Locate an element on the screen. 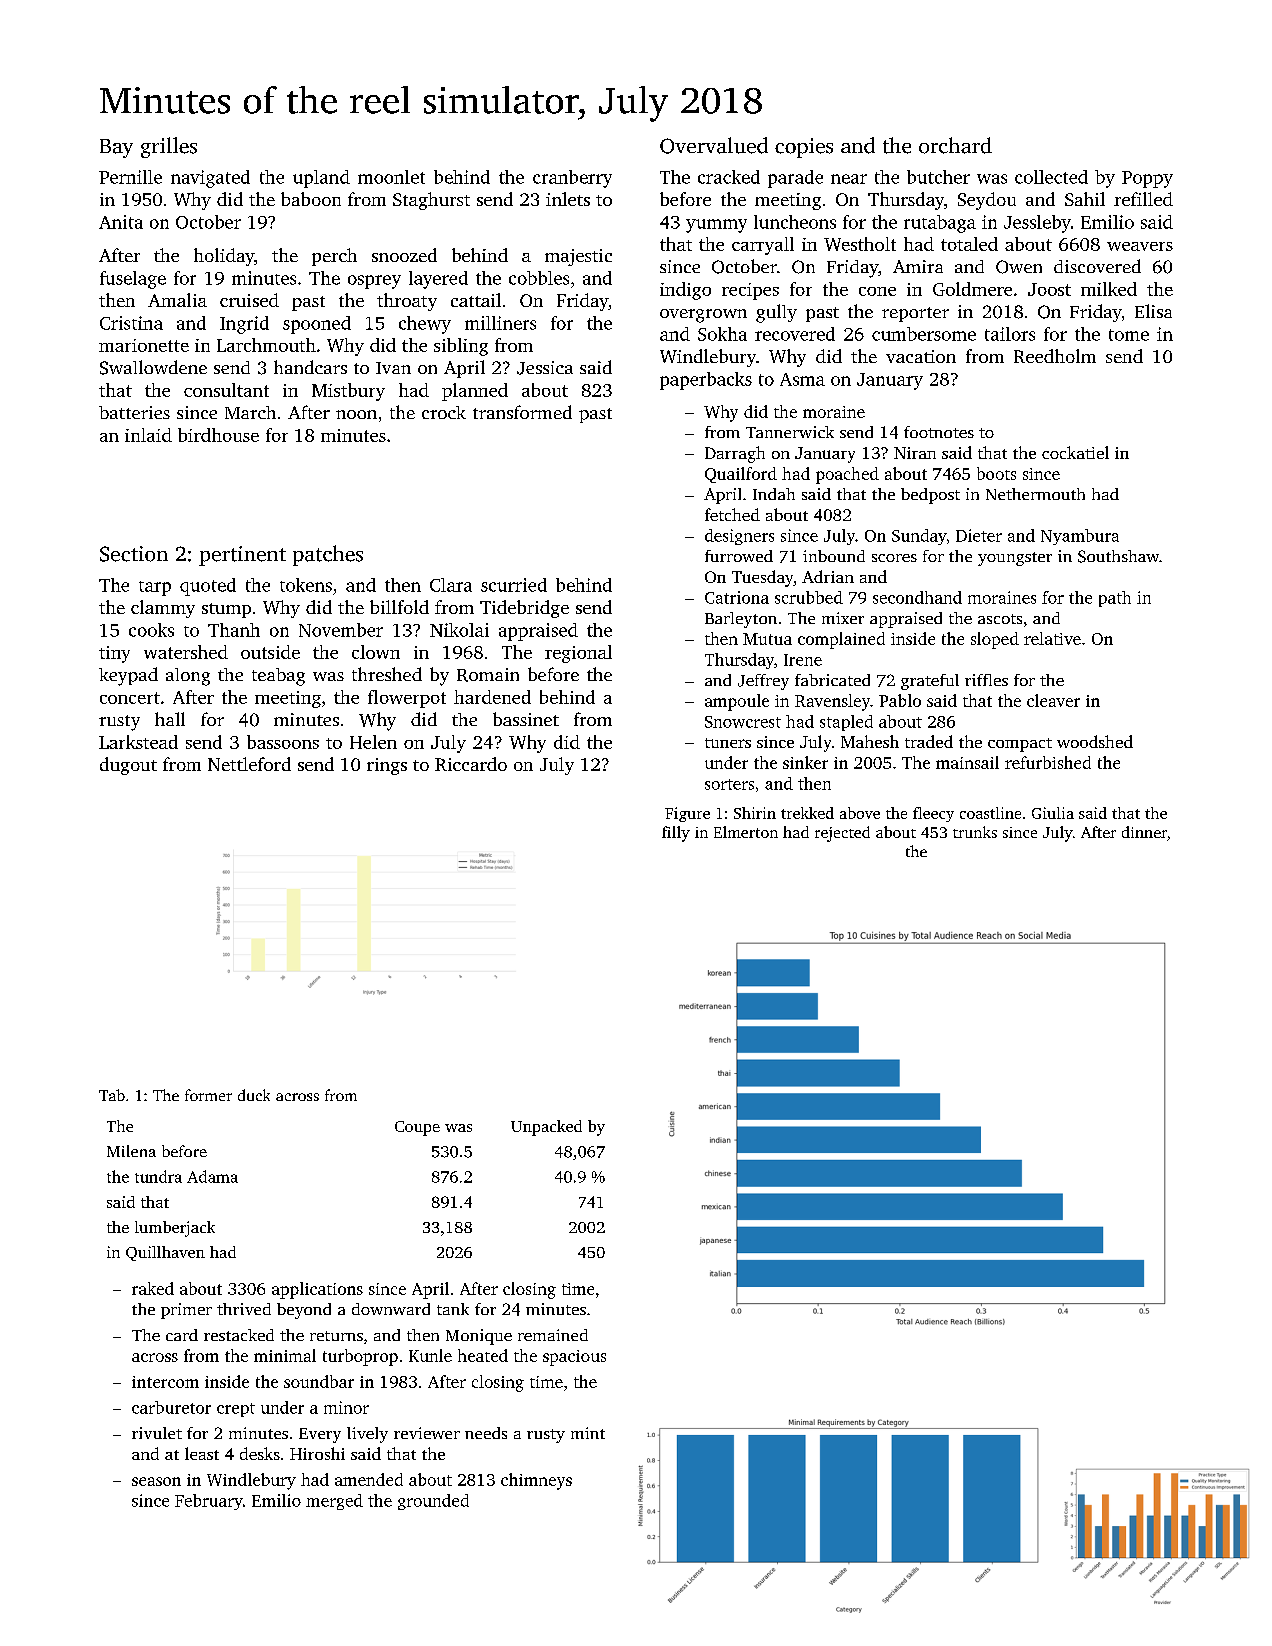  poached is located at coordinates (847, 475).
